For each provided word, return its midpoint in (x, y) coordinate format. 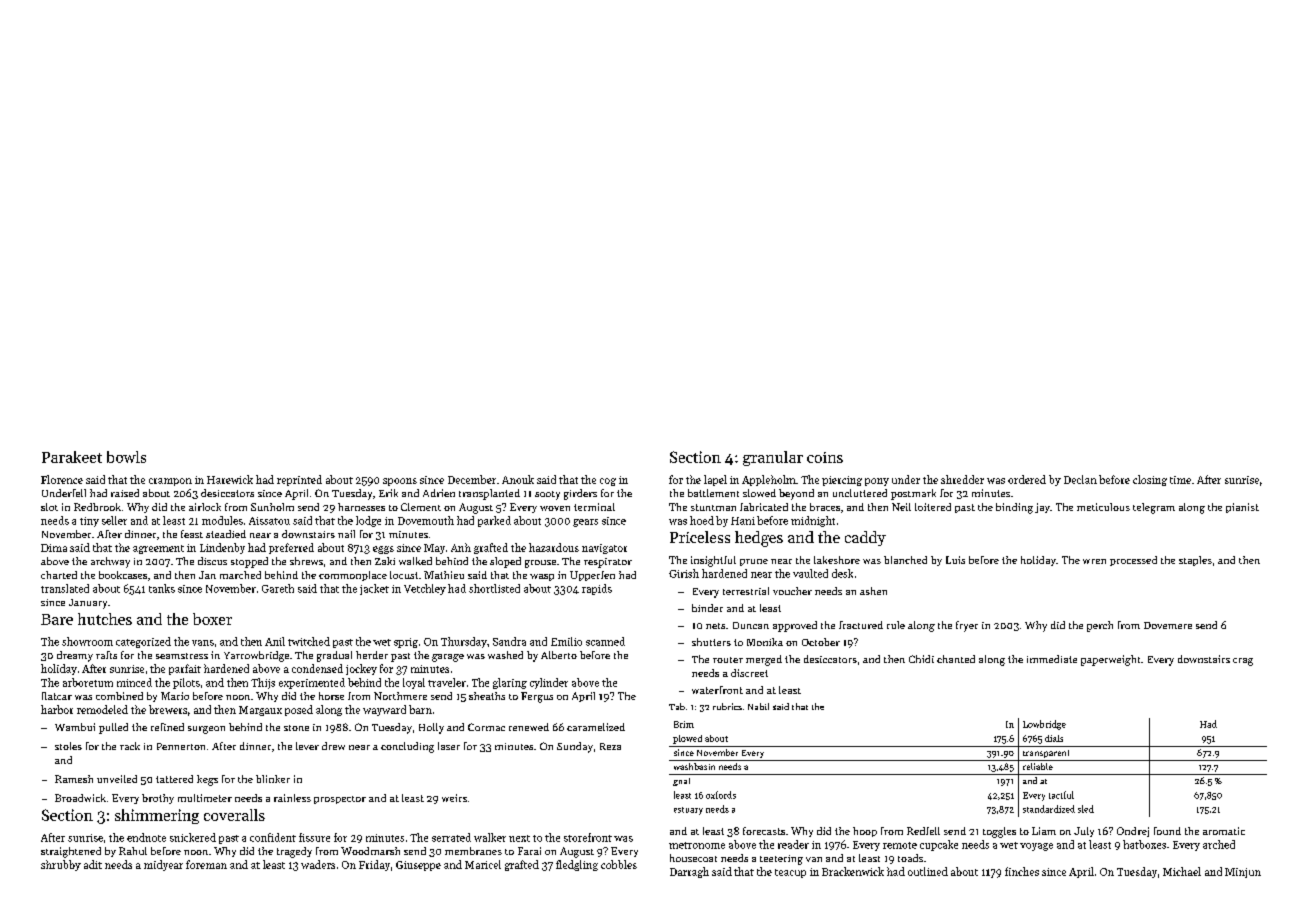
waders (318, 864)
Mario (175, 696)
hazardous (554, 547)
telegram (1154, 508)
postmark (913, 494)
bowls (126, 457)
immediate (1052, 659)
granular (773, 458)
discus (212, 561)
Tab (677, 706)
